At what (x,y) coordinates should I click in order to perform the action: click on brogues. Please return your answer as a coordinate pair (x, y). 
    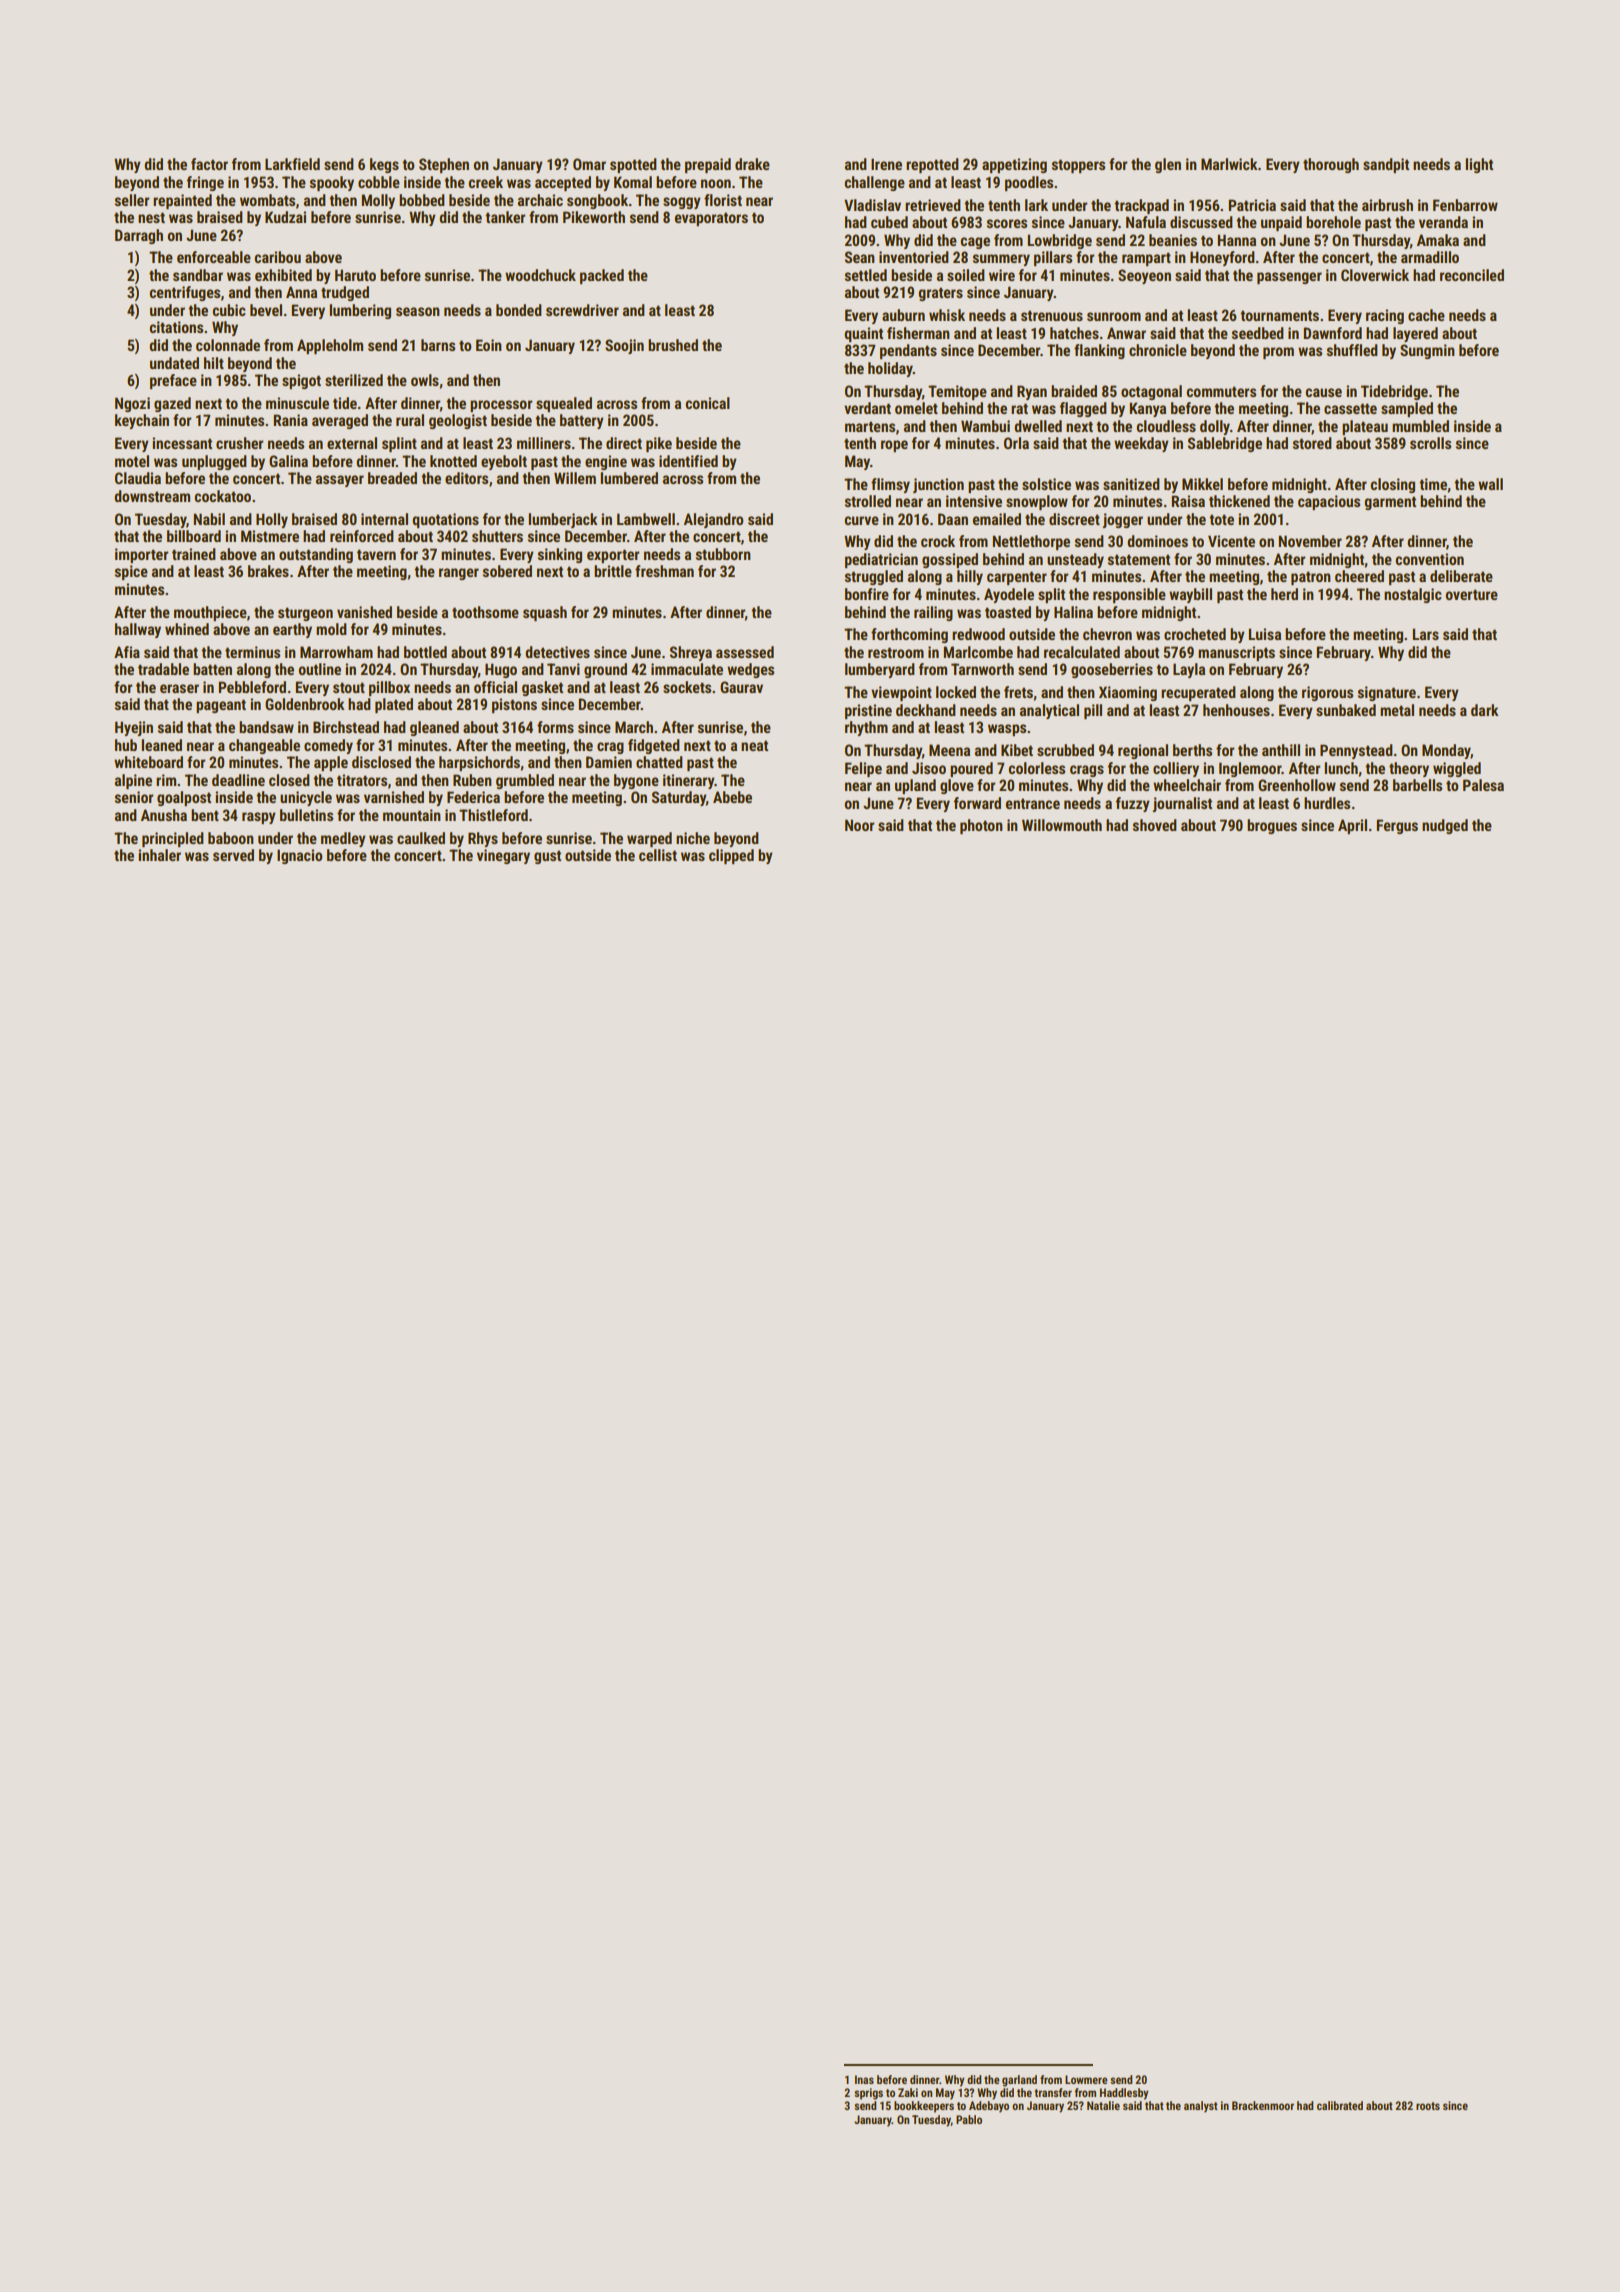
    Looking at the image, I should click on (1272, 826).
